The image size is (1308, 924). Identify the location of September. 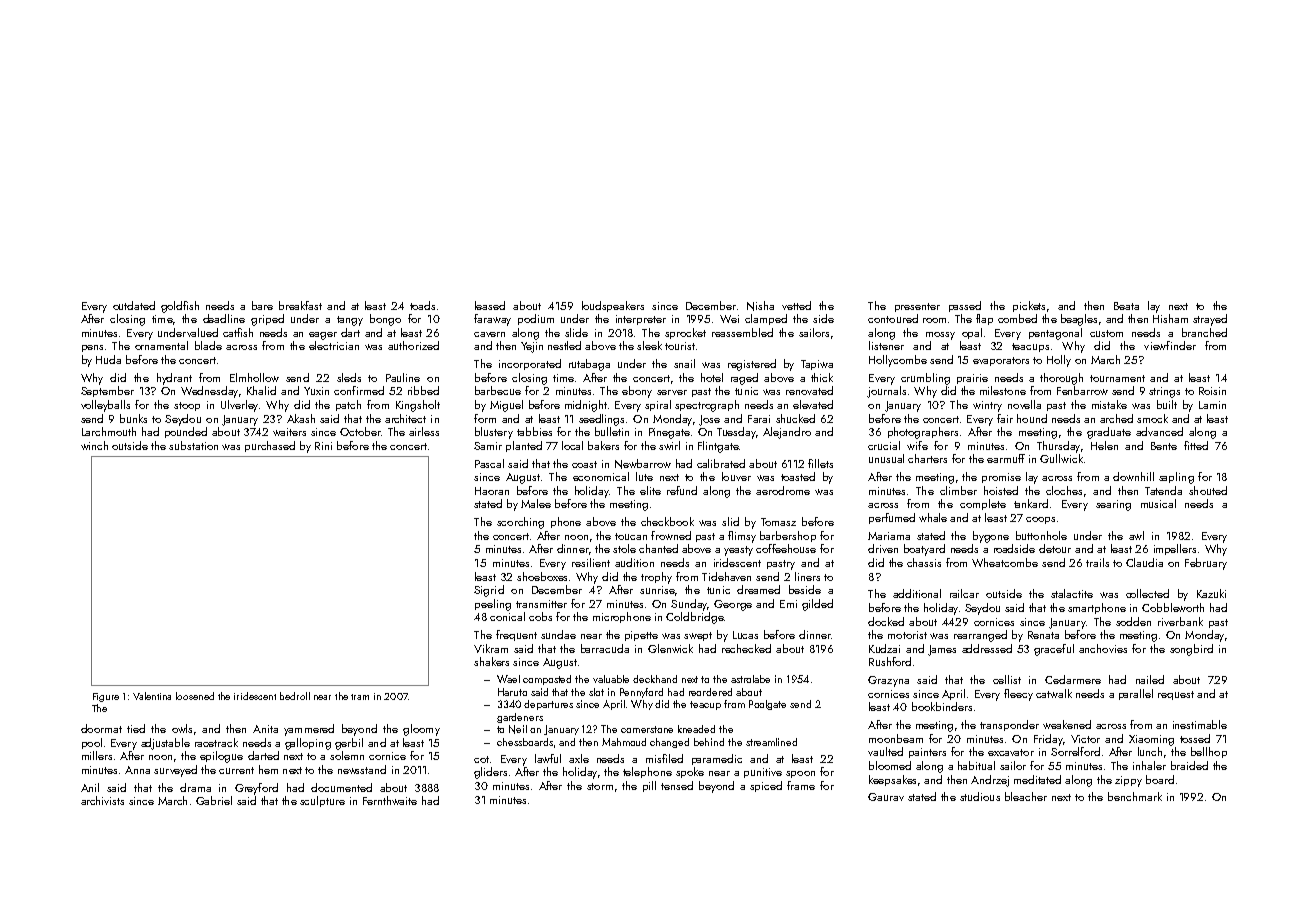
(107, 391).
